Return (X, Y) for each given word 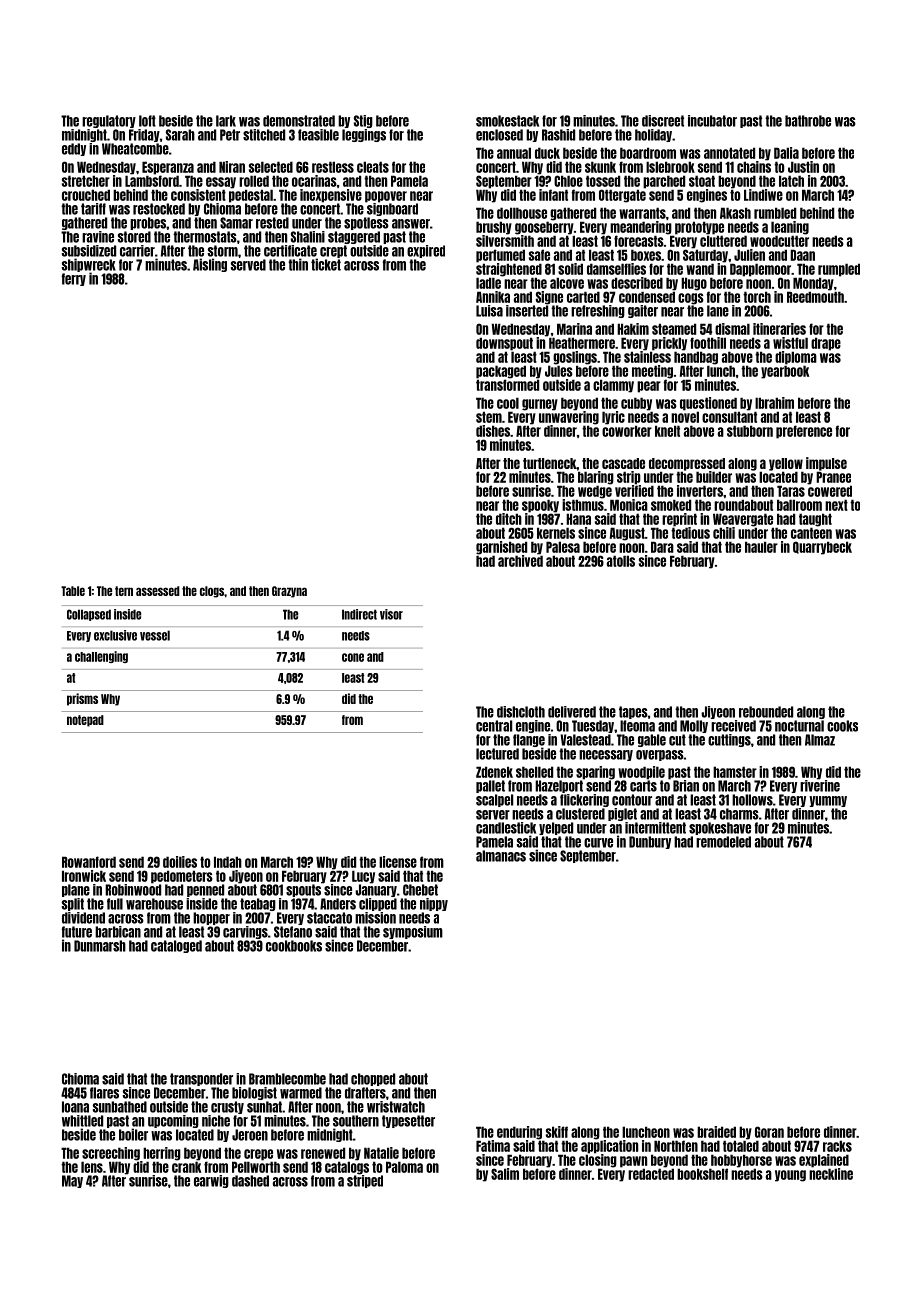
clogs (212, 592)
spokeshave (720, 828)
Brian (686, 786)
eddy (74, 149)
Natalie (381, 1153)
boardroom (648, 153)
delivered (572, 712)
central (494, 726)
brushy (494, 228)
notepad (85, 721)
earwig (211, 1181)
